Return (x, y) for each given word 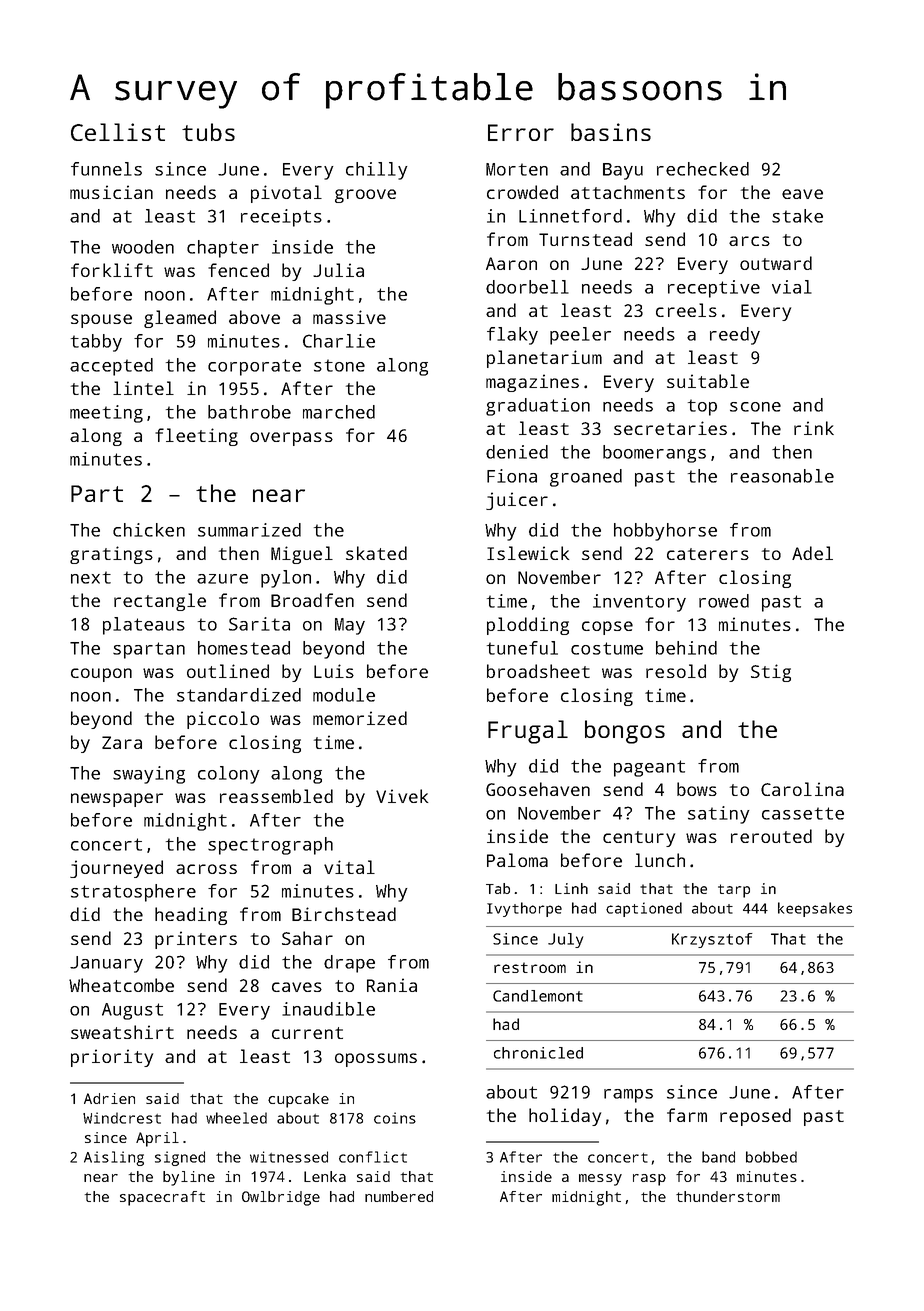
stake (797, 216)
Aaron (511, 263)
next (91, 577)
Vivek (402, 796)
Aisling (114, 1158)
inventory (639, 603)
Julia (338, 270)
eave (802, 194)
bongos (625, 732)
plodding (528, 626)
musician (111, 192)
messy (600, 1180)
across (206, 869)
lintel (143, 388)
